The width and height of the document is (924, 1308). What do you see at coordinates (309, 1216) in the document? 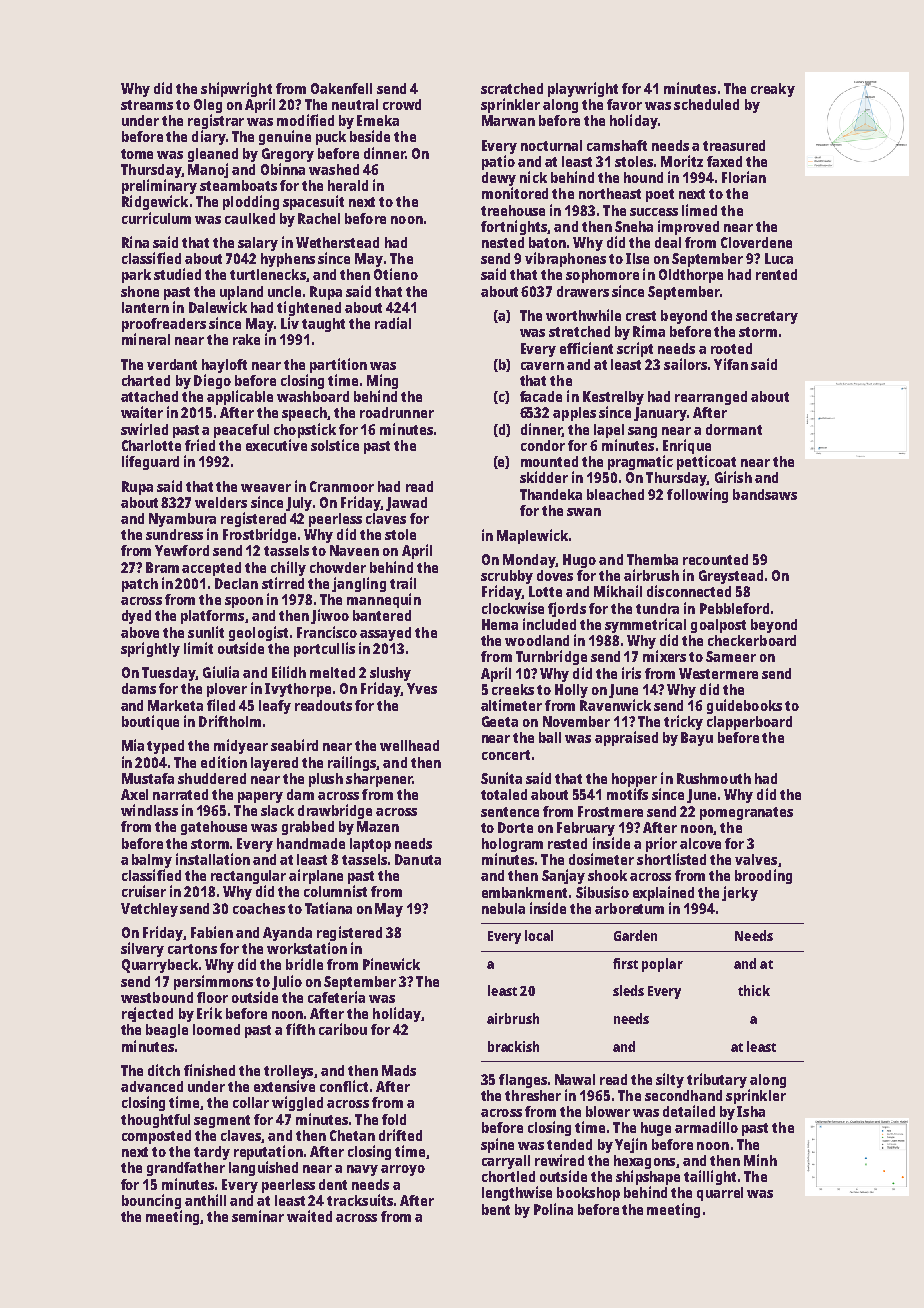
I see `waited` at bounding box center [309, 1216].
